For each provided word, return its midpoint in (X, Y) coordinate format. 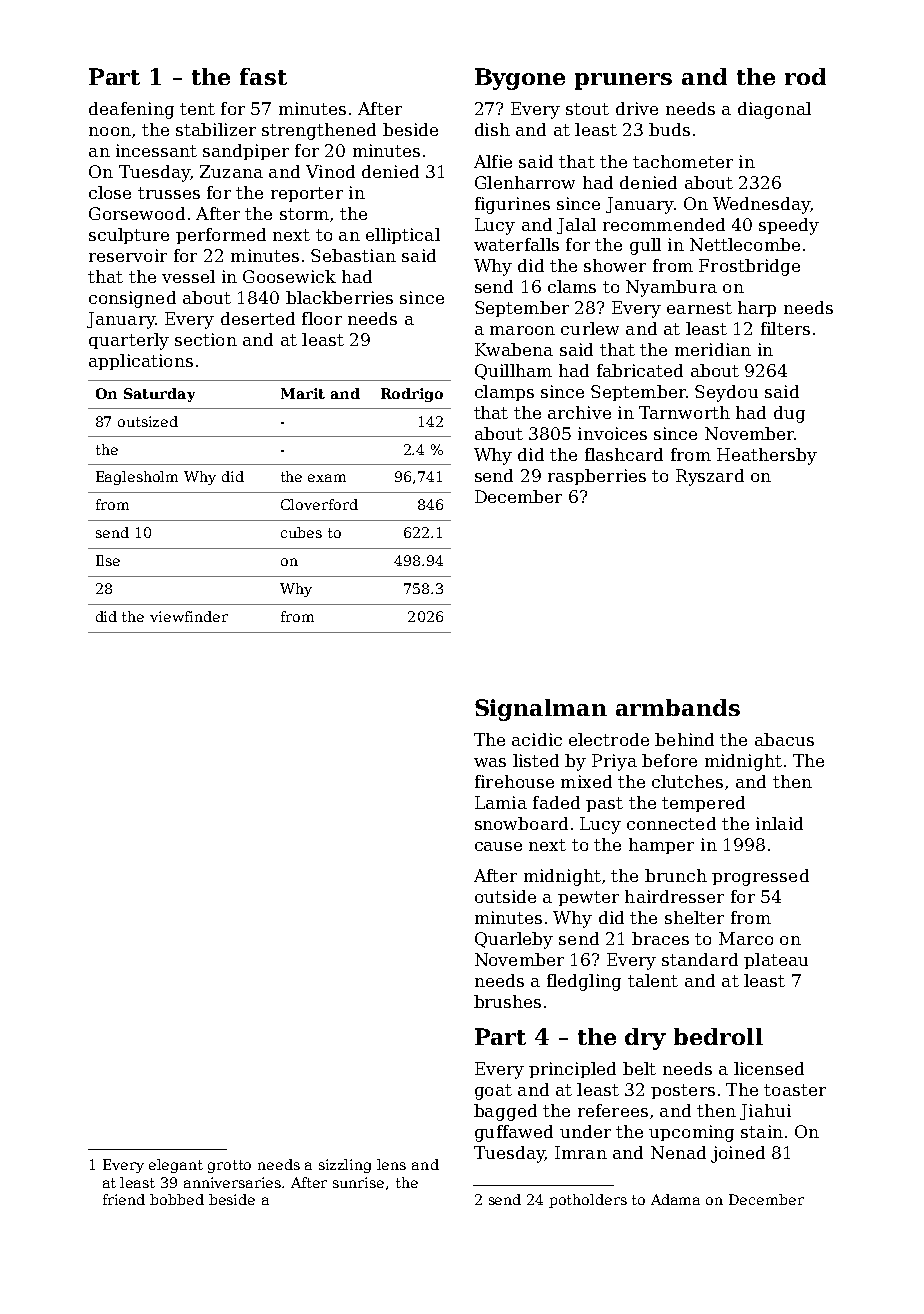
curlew (590, 328)
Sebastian (353, 255)
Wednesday (761, 205)
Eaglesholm (137, 478)
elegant (176, 1166)
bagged (505, 1112)
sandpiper (246, 152)
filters (785, 328)
